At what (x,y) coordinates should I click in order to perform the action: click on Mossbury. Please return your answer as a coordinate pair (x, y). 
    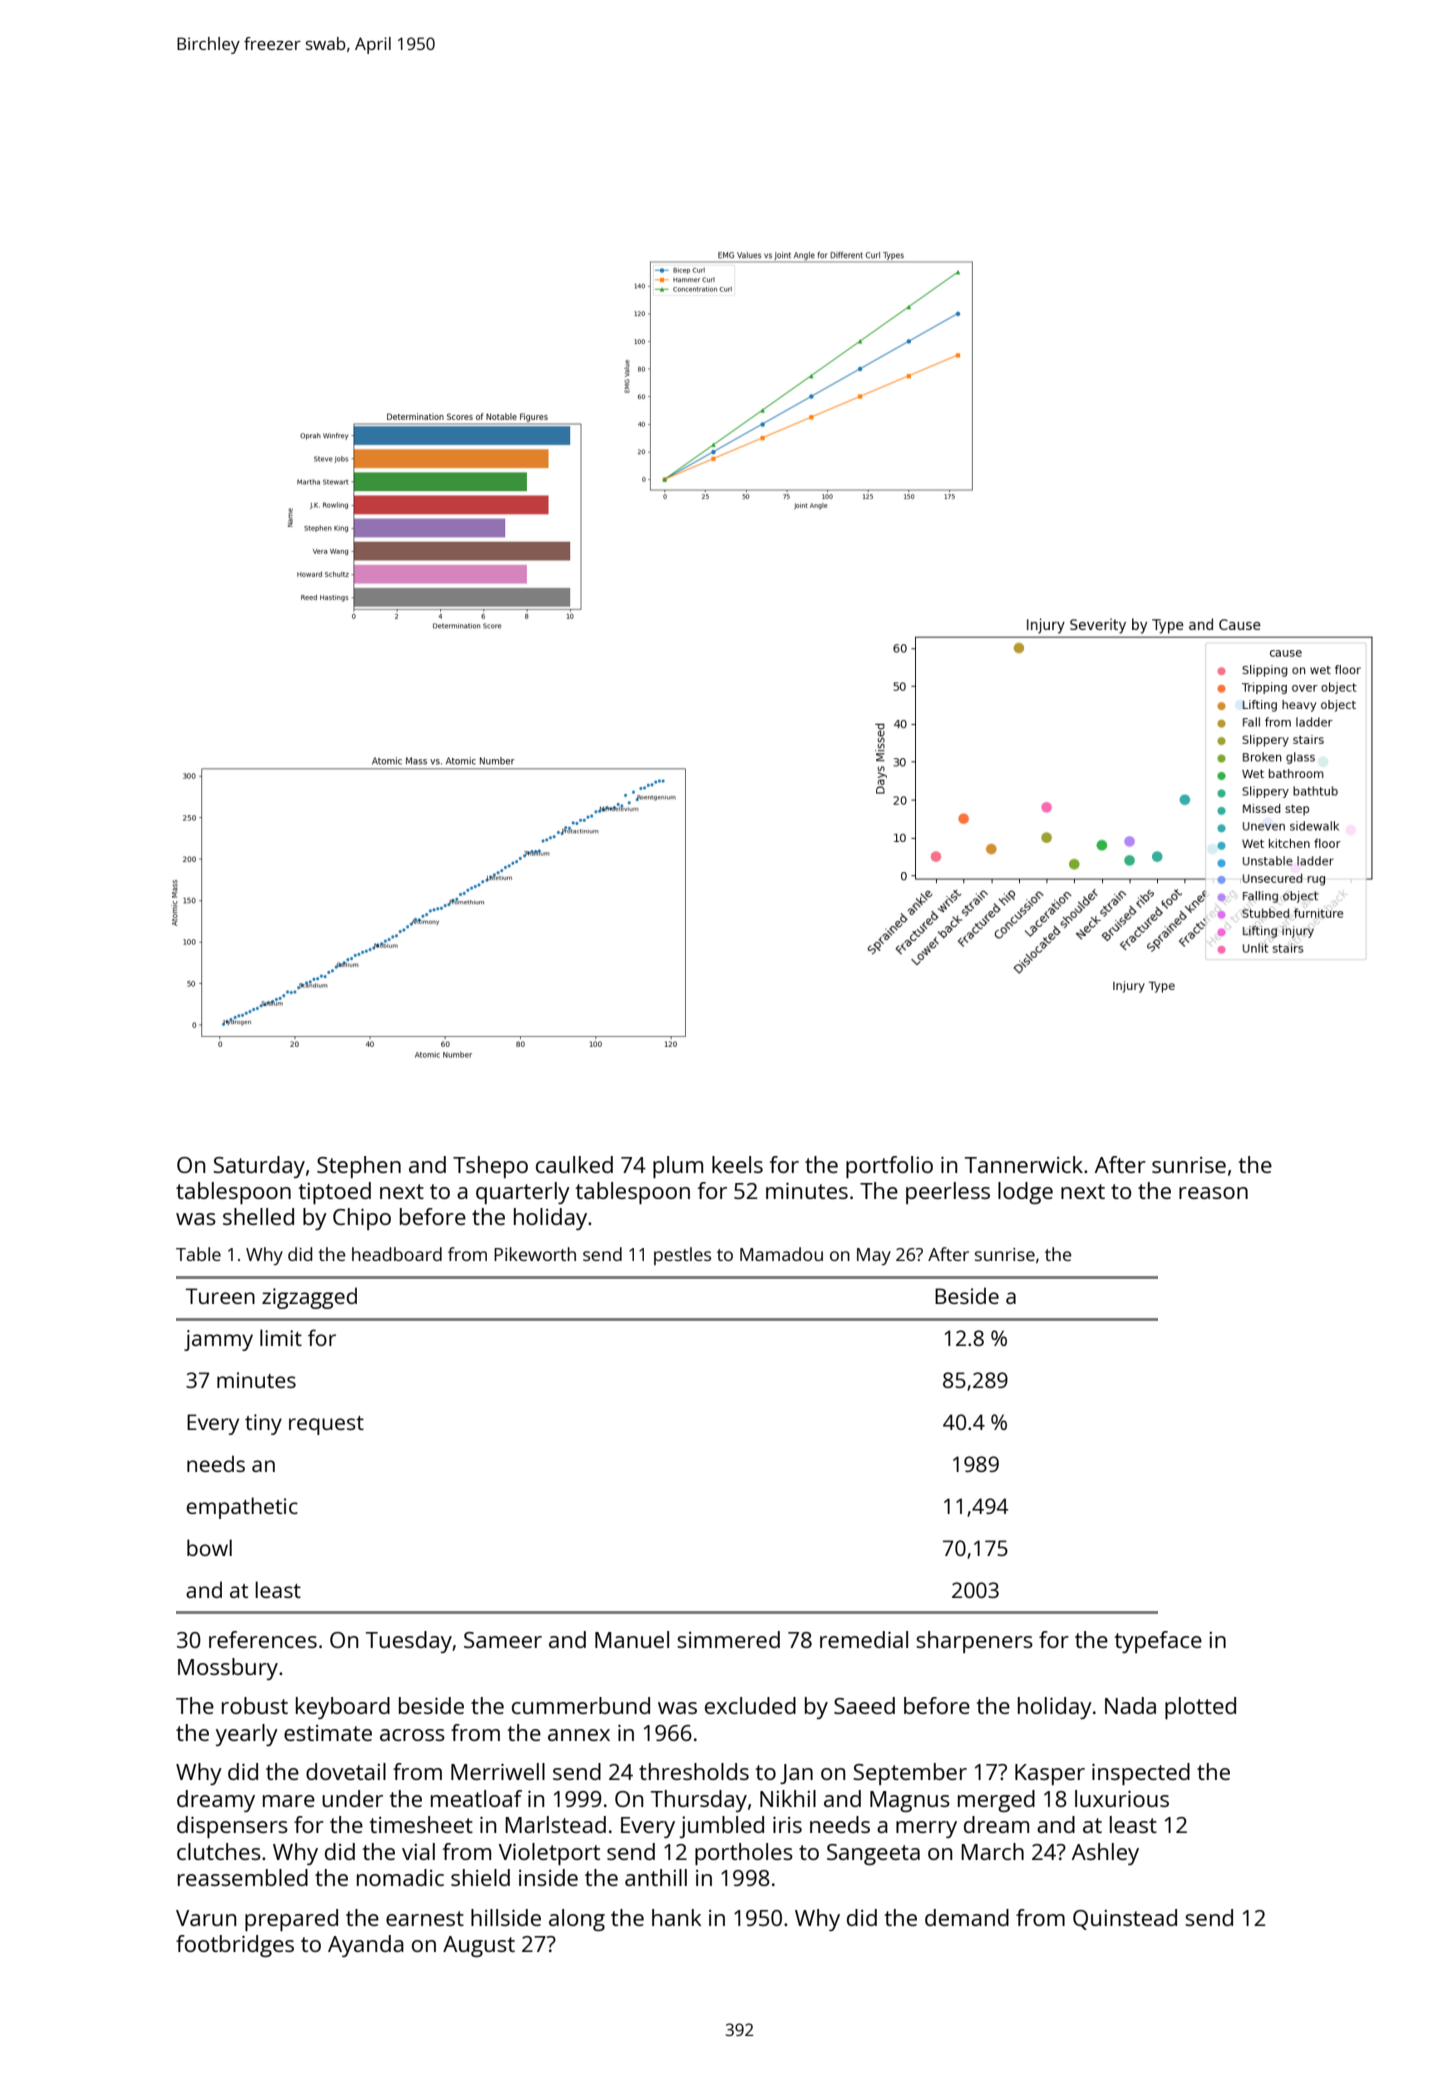
    Looking at the image, I should click on (228, 1669).
